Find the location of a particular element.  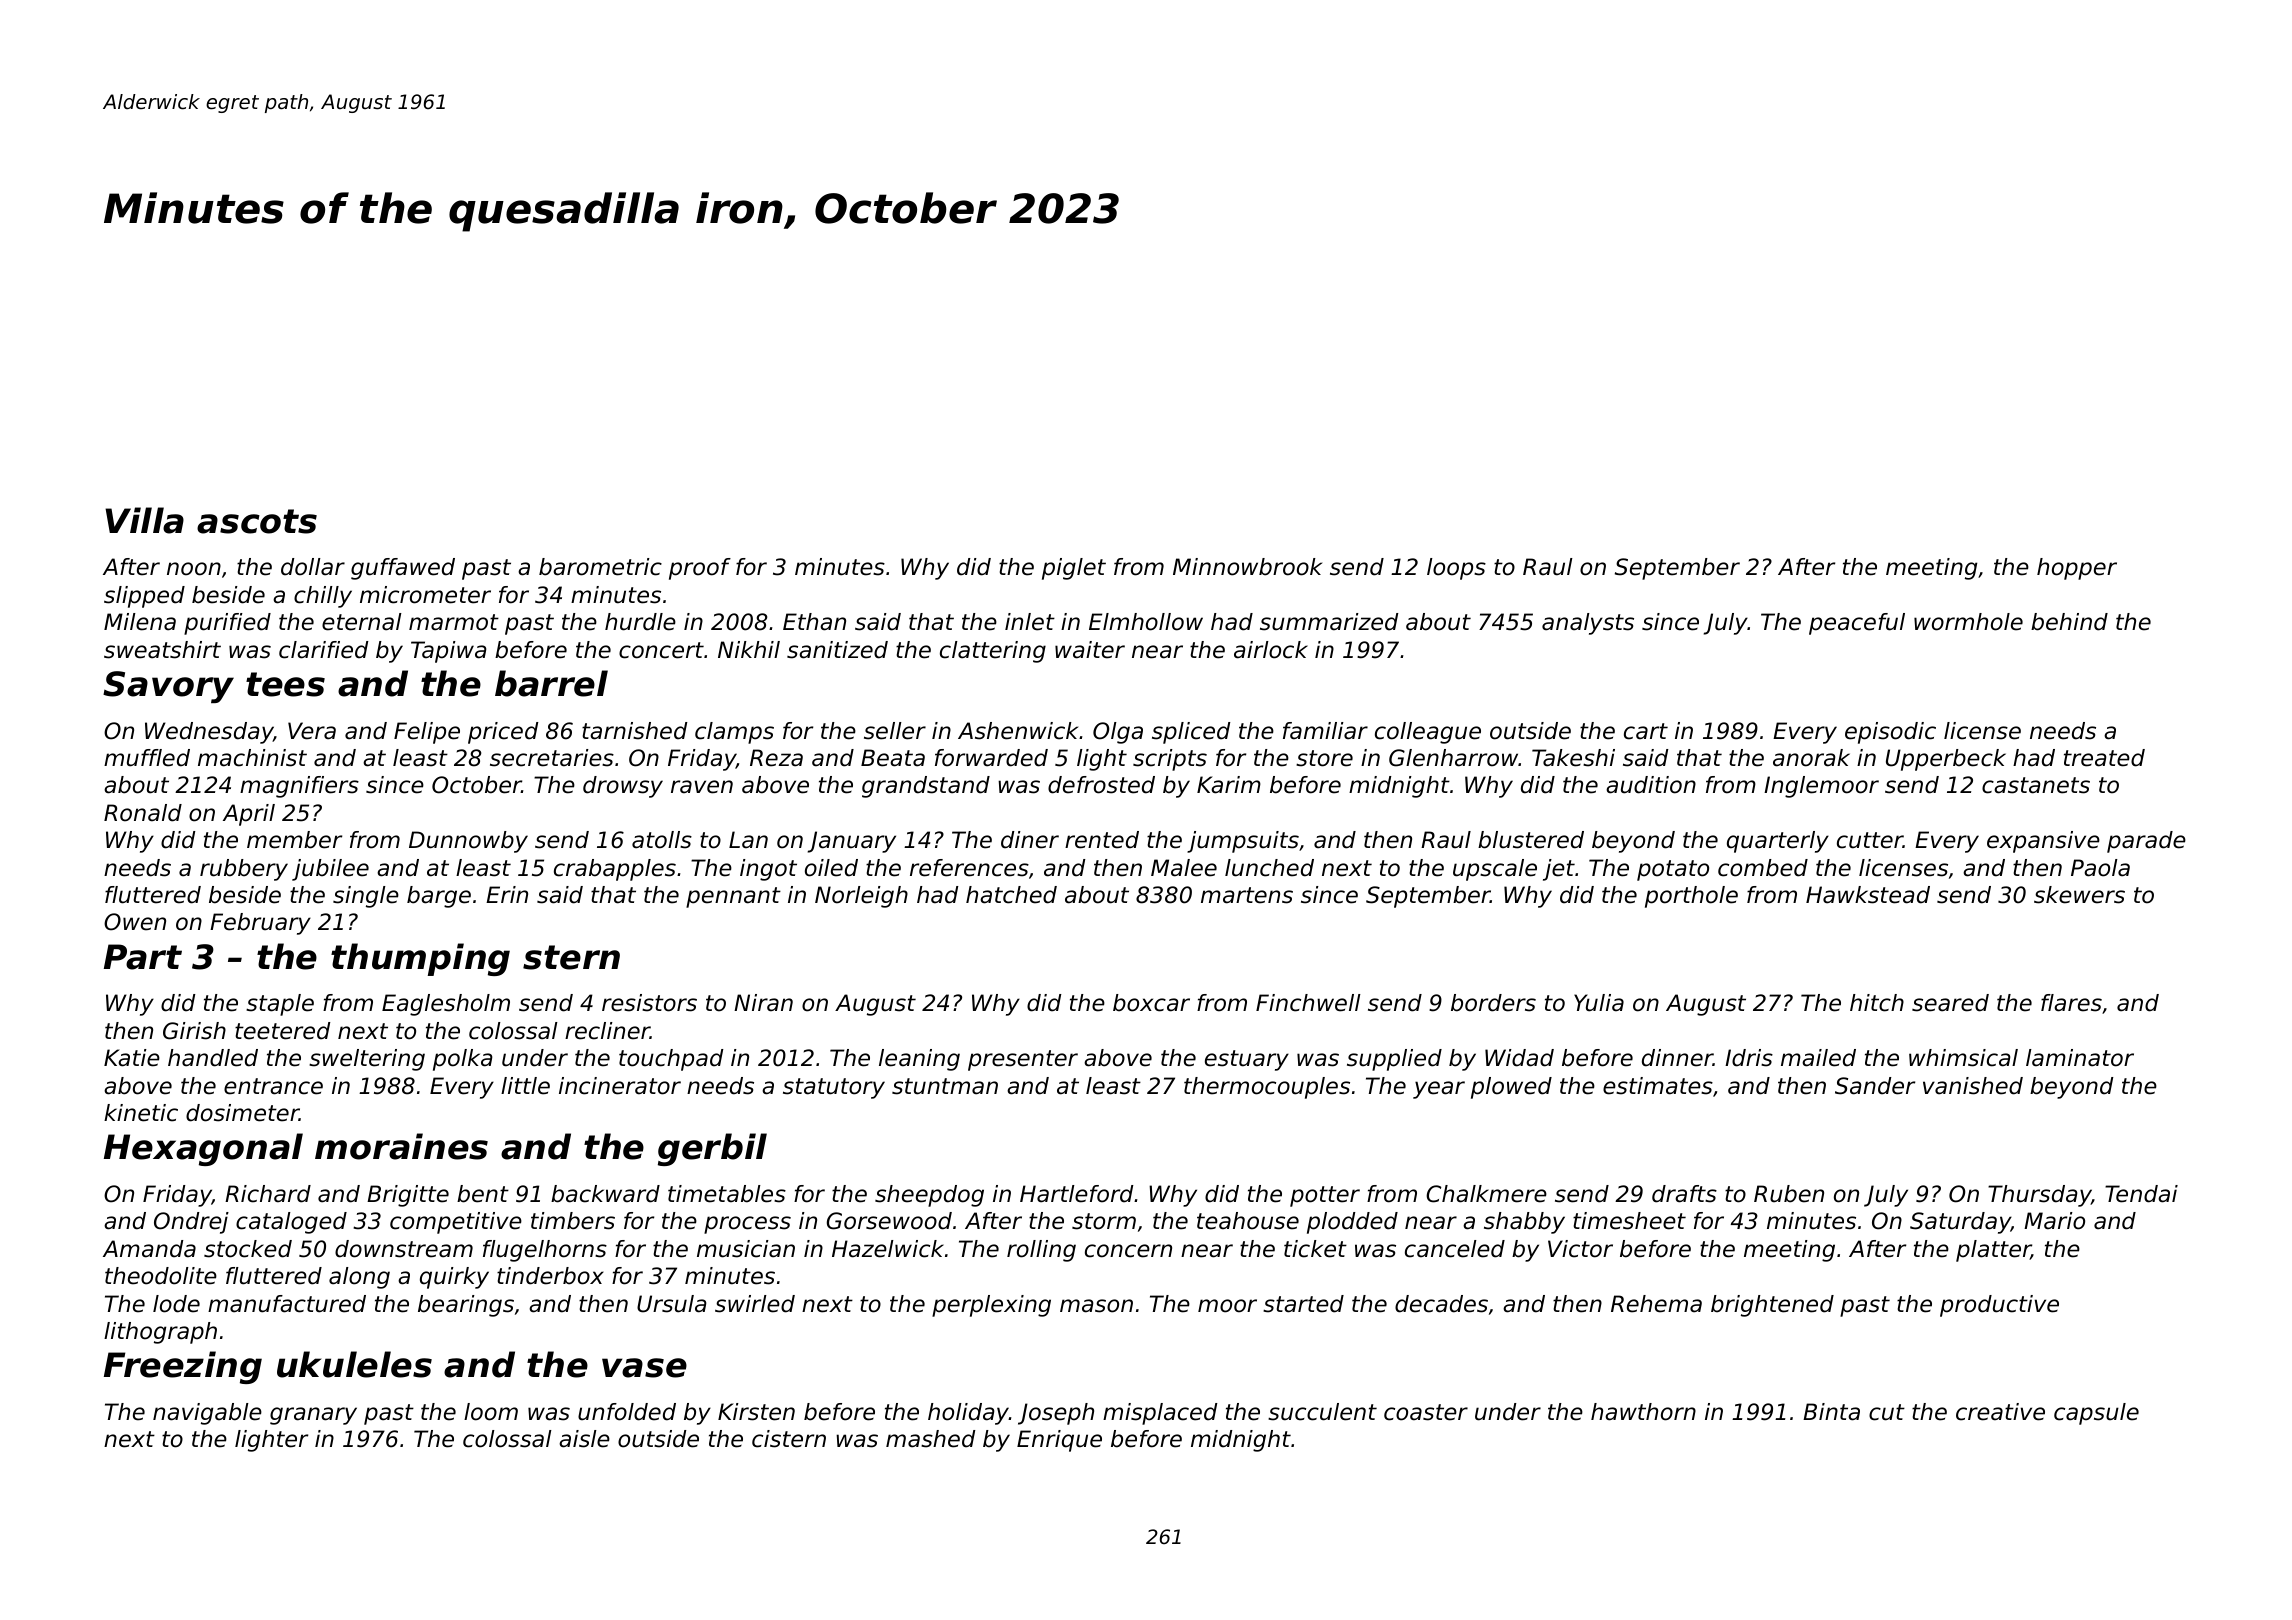

polka is located at coordinates (463, 1060).
